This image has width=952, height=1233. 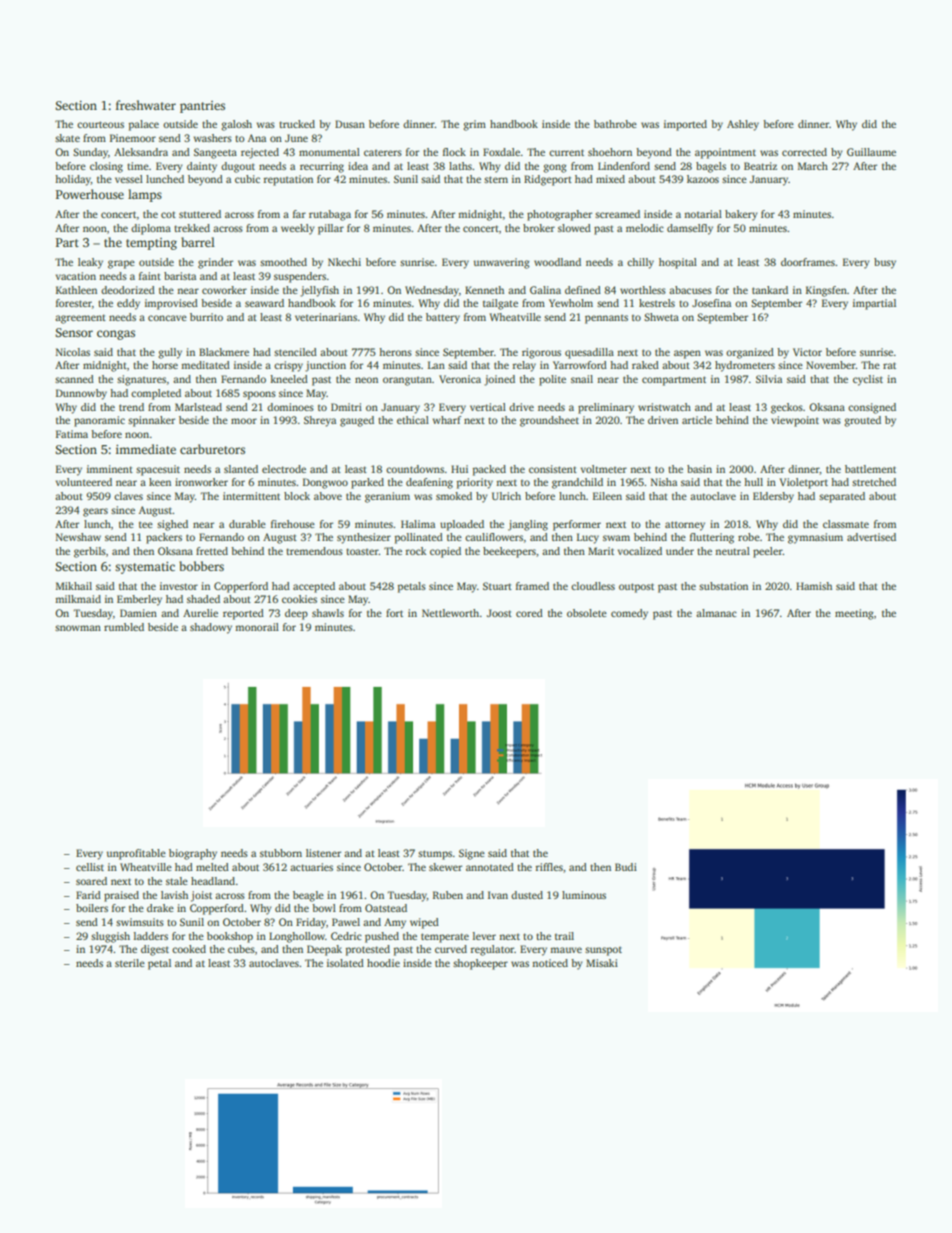 What do you see at coordinates (602, 963) in the image?
I see `Misaki` at bounding box center [602, 963].
